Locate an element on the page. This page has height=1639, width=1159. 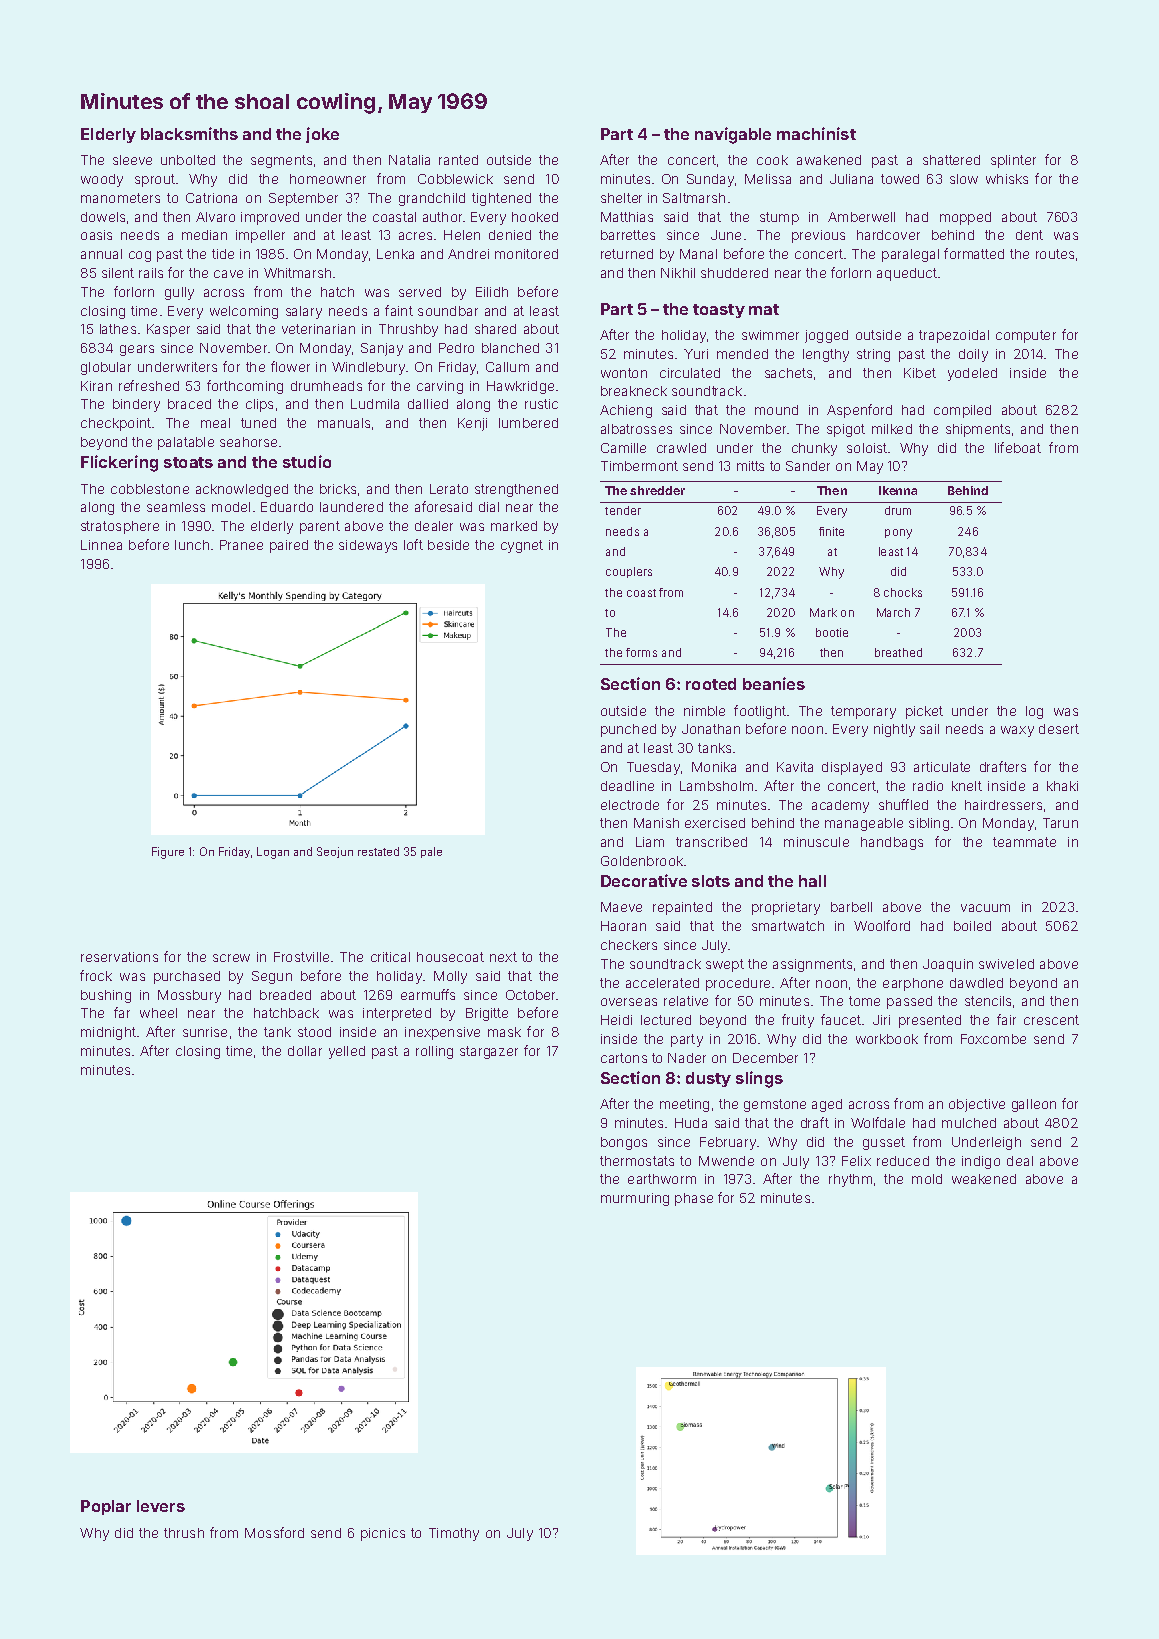
Segun is located at coordinates (272, 977).
